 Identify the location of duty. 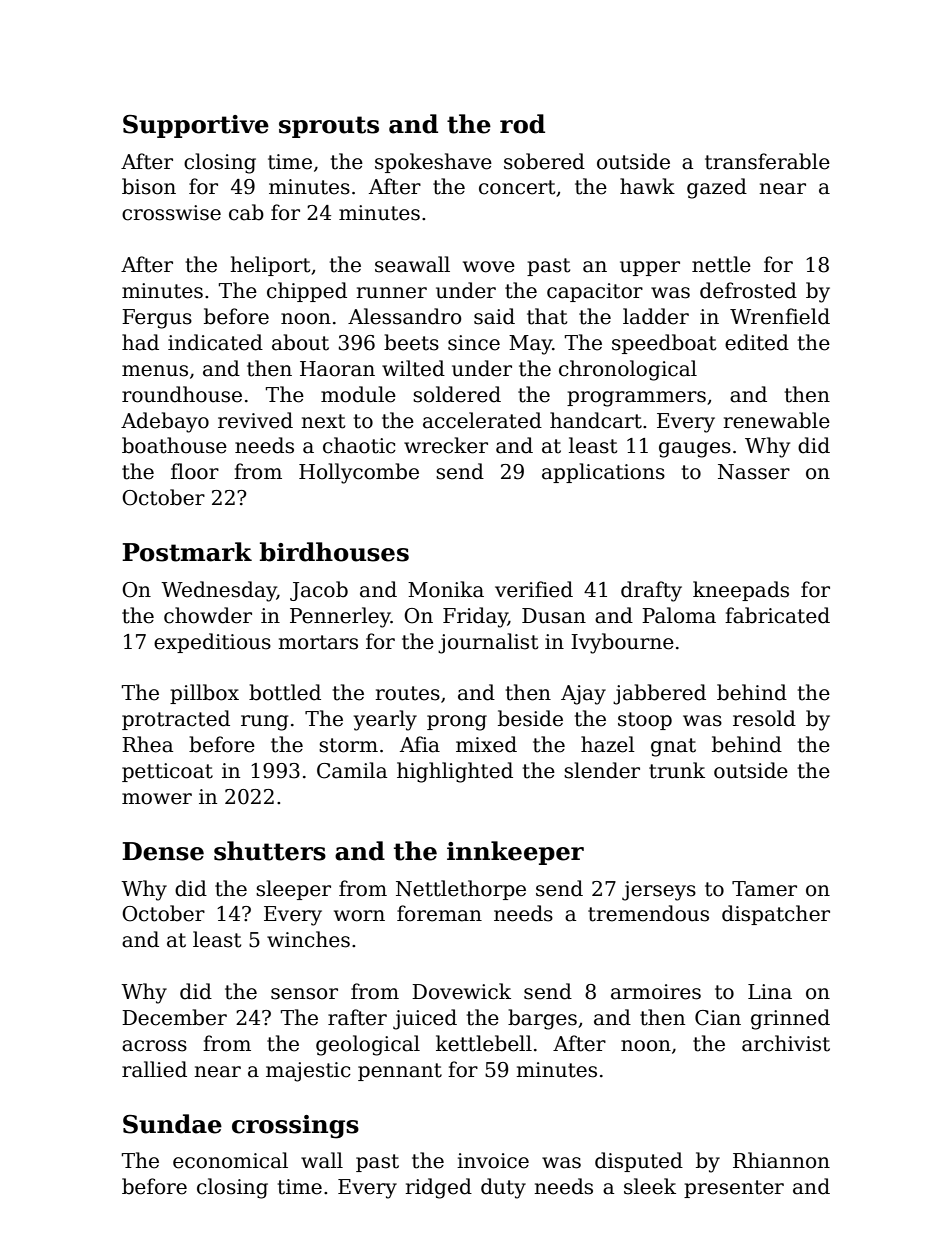
(503, 1188).
